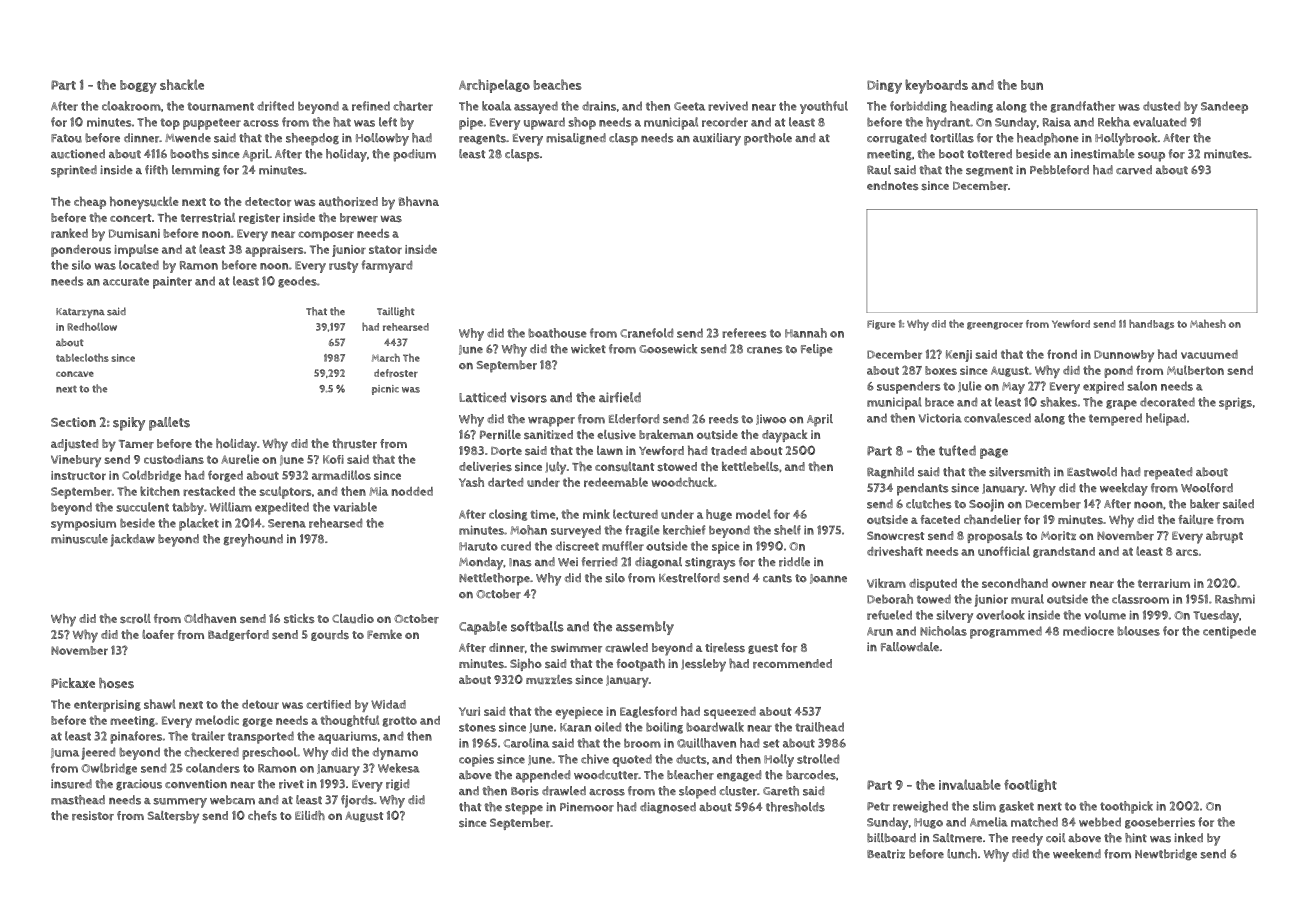 The height and width of the document is (924, 1308). Describe the element at coordinates (213, 768) in the document. I see `colanders` at that location.
